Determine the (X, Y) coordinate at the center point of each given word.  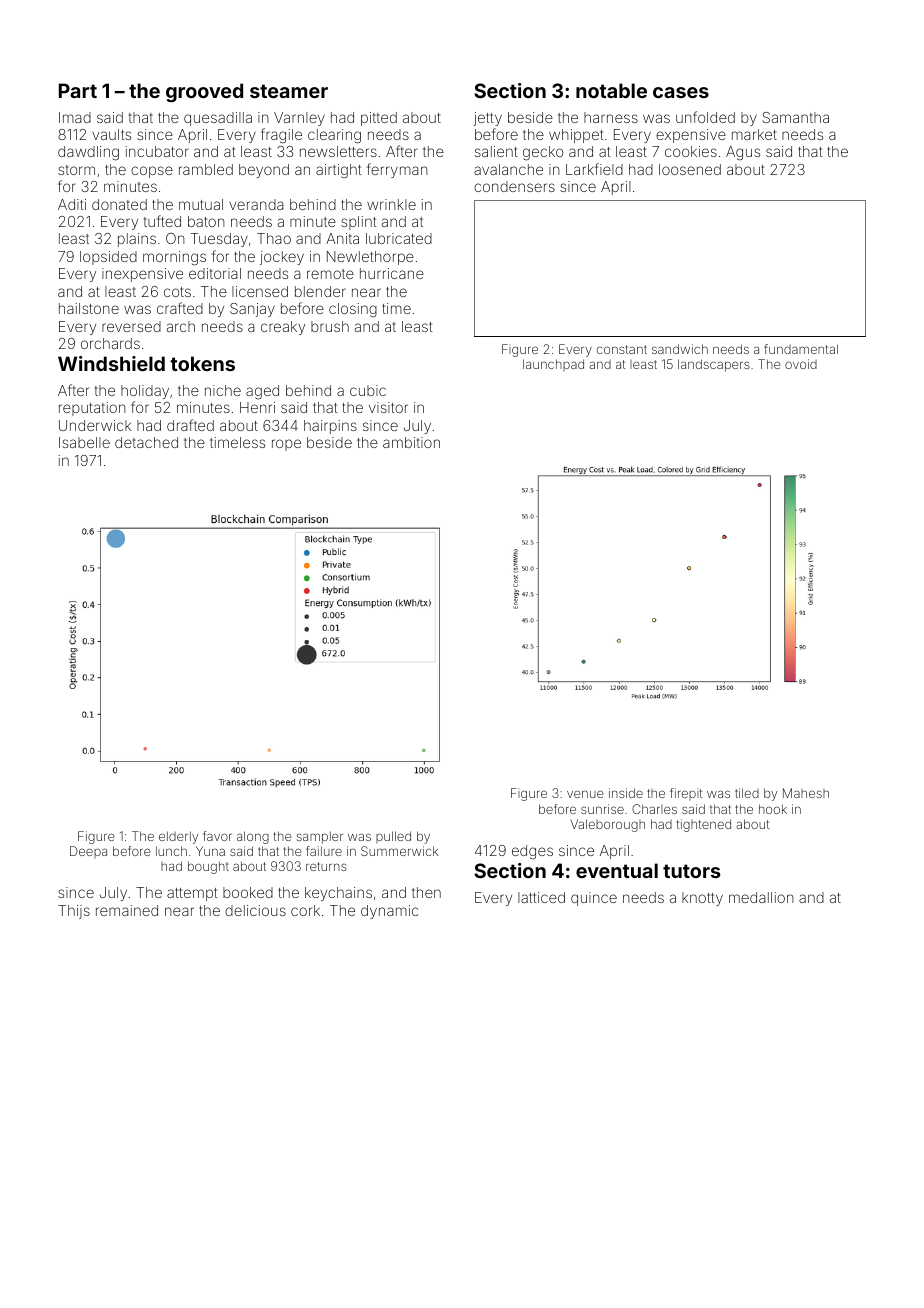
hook (773, 809)
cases (681, 92)
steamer (289, 91)
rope (286, 445)
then (426, 892)
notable (611, 90)
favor (217, 836)
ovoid (801, 364)
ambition (411, 442)
